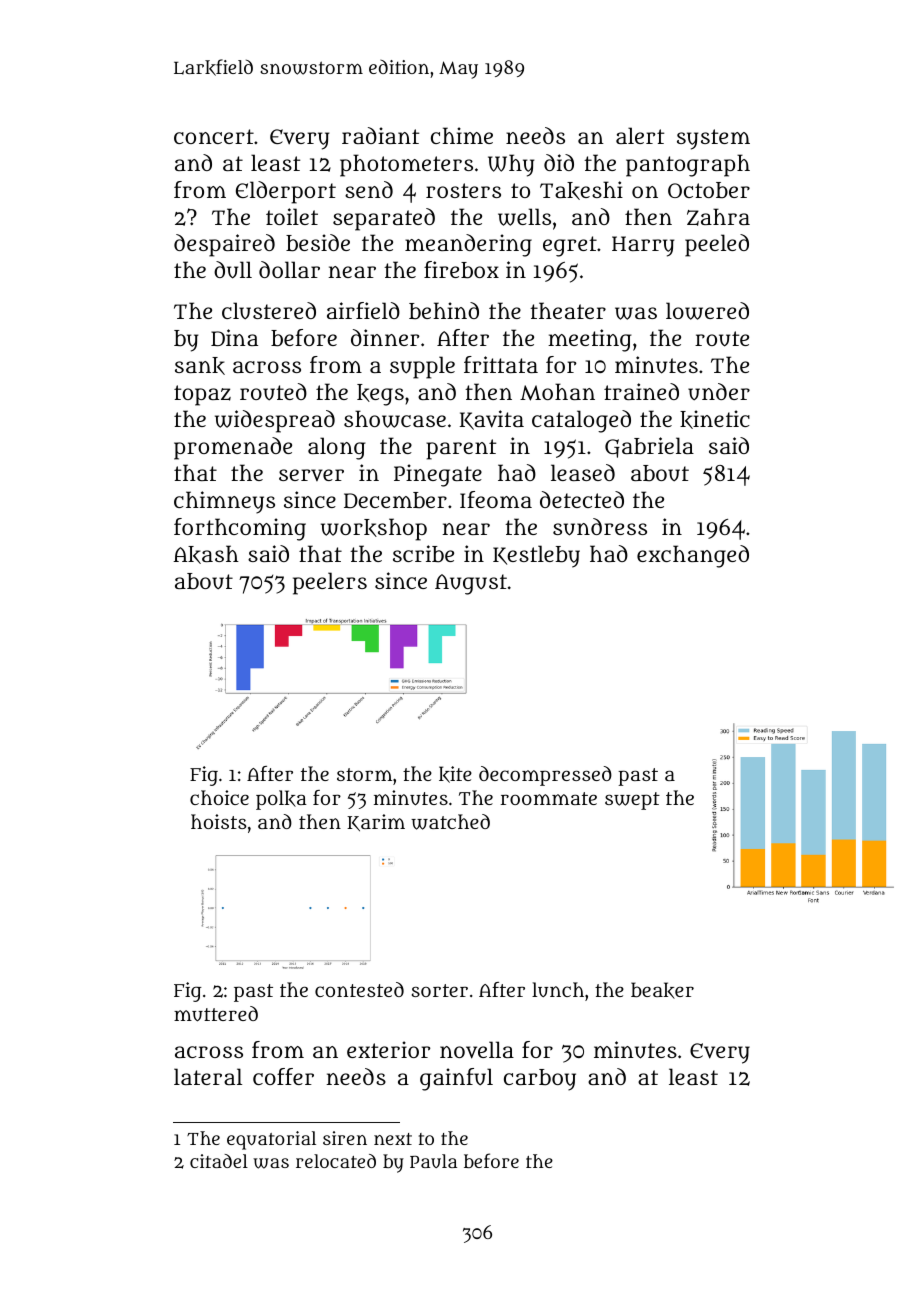 The width and height of the screenshot is (924, 1311). Describe the element at coordinates (380, 135) in the screenshot. I see `radiant` at that location.
